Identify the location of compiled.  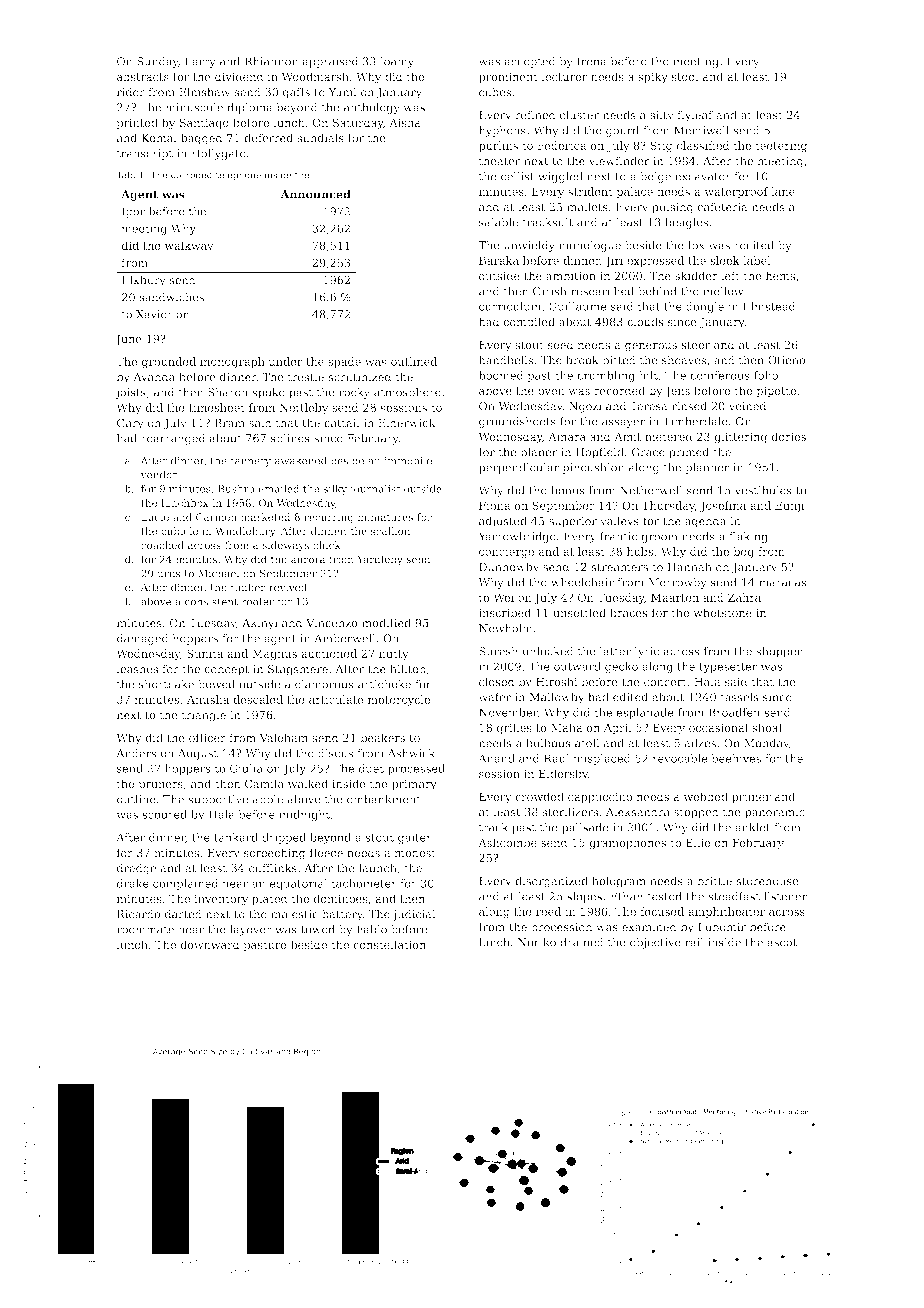
(529, 323).
